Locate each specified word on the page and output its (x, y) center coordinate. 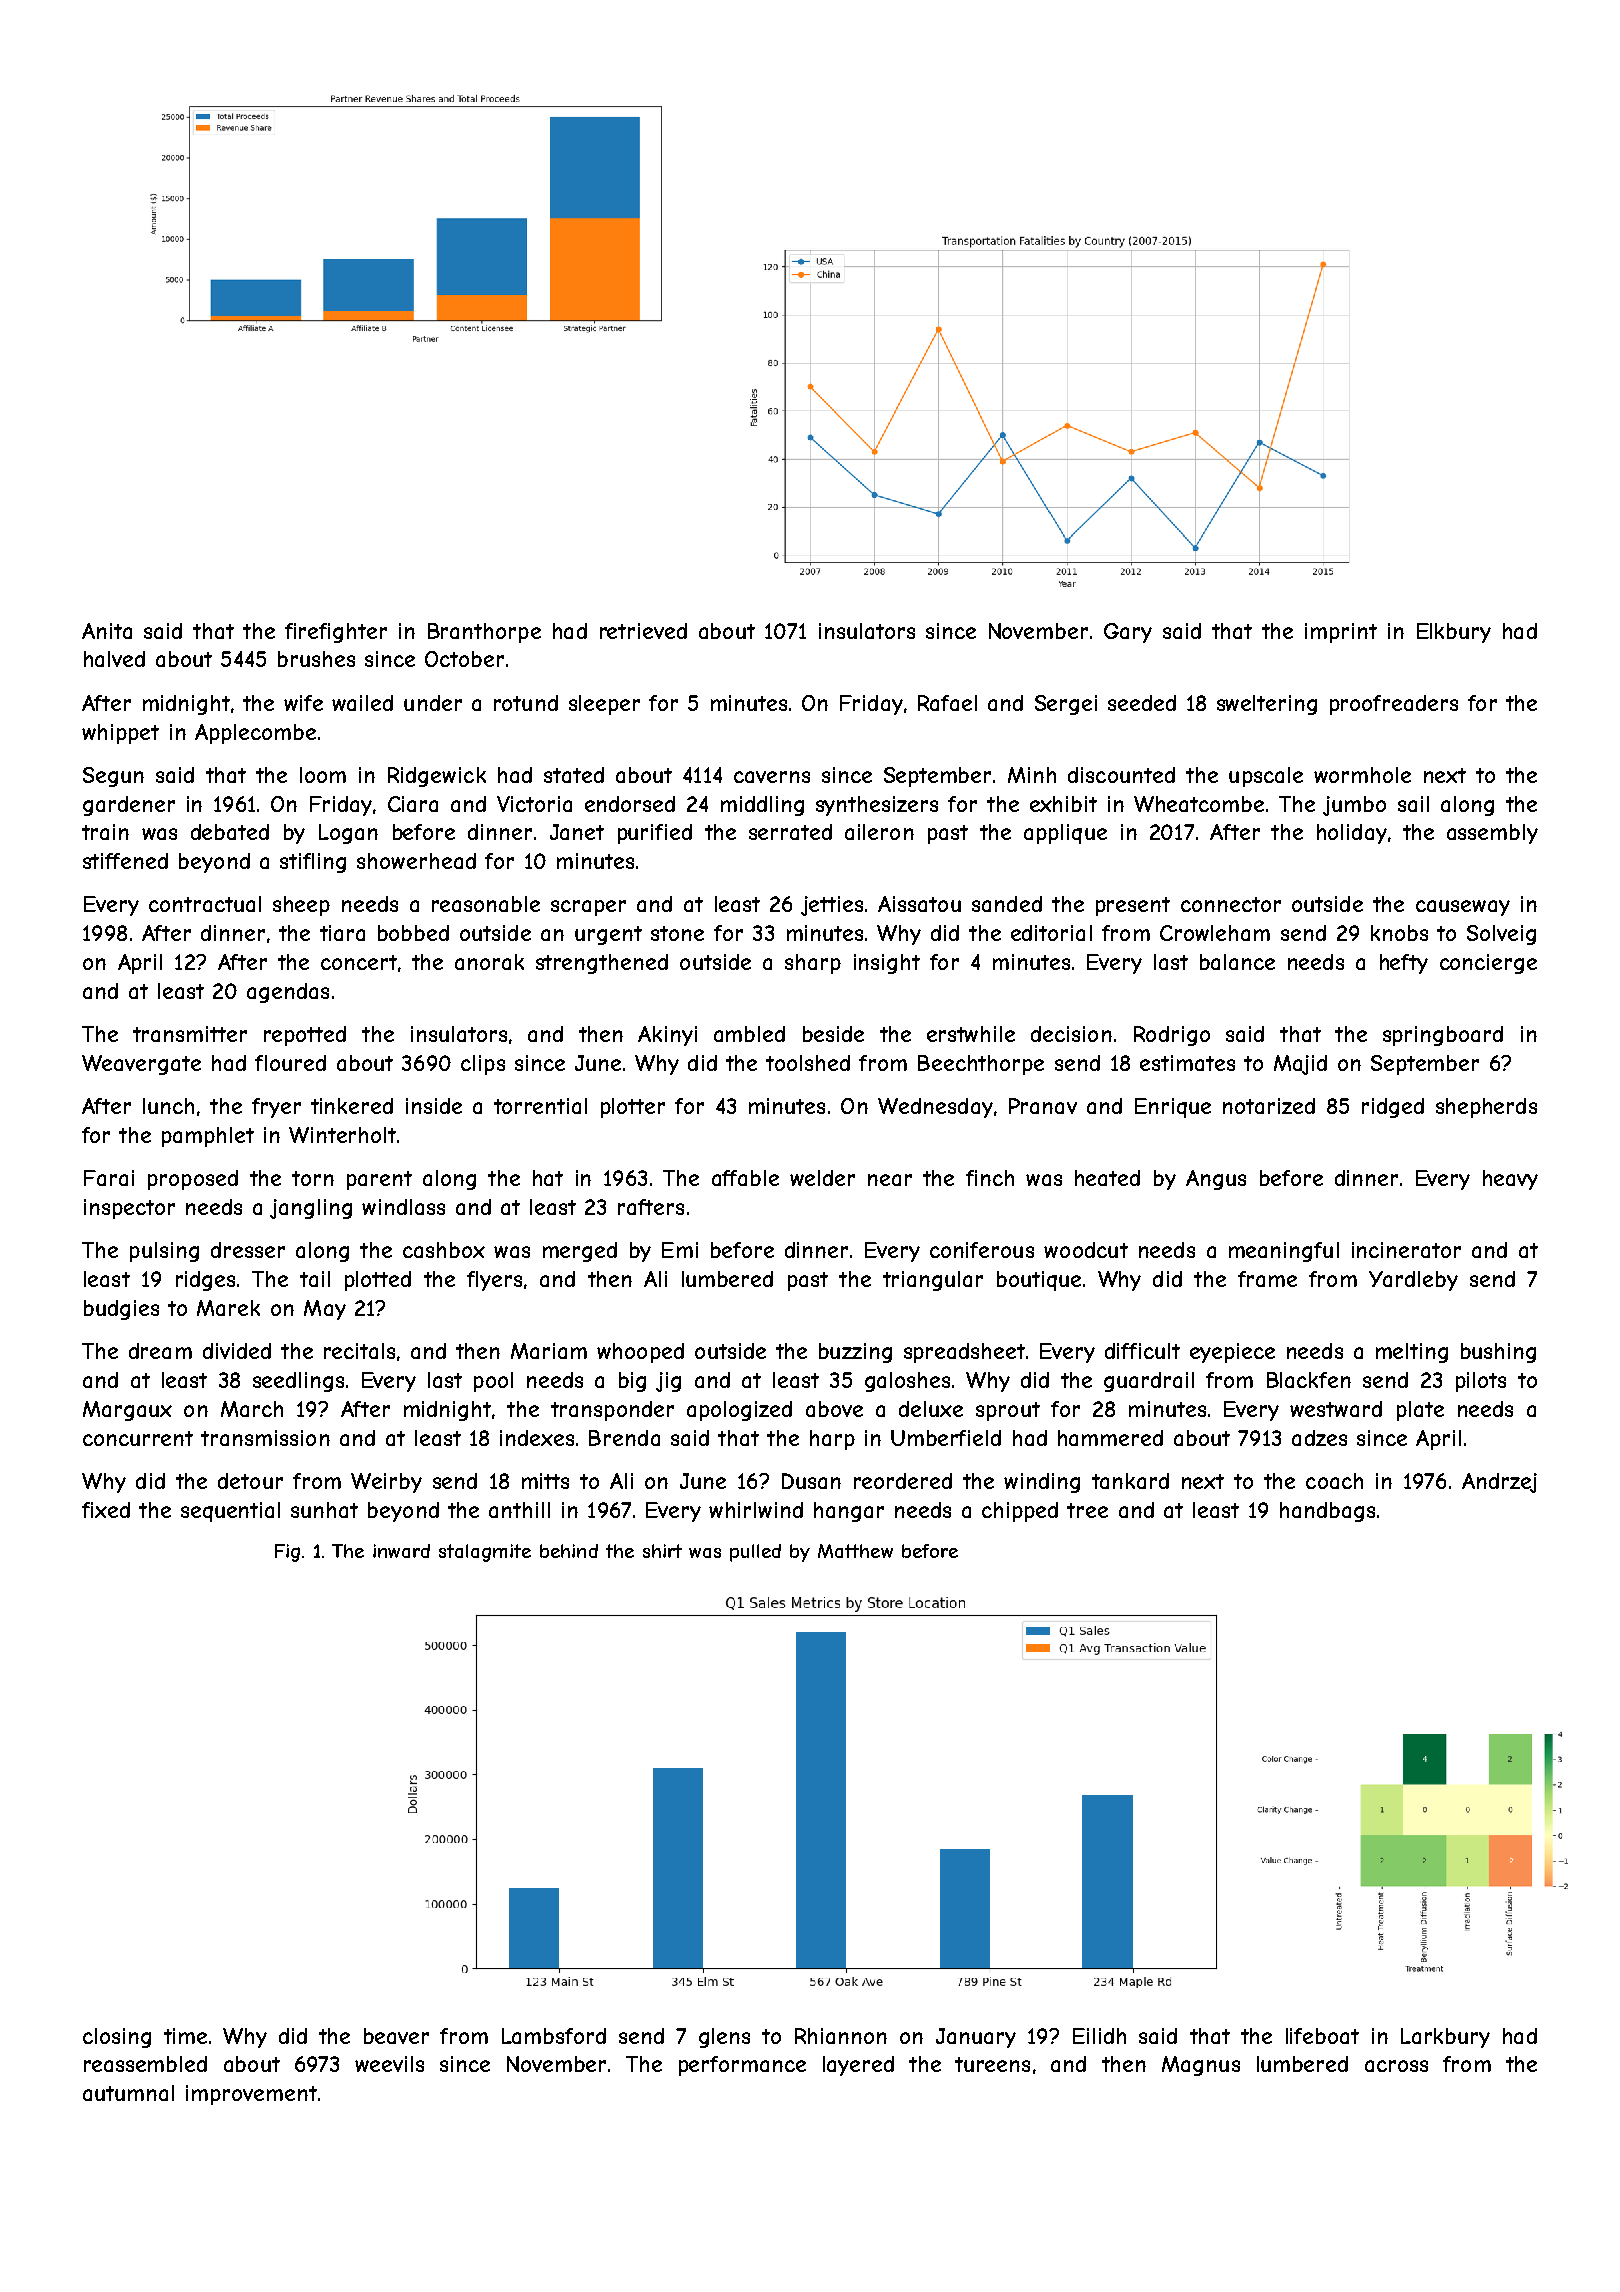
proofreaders (1394, 705)
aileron (879, 832)
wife (303, 703)
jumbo (1354, 806)
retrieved (643, 631)
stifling (313, 863)
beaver (396, 2036)
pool (493, 1382)
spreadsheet (964, 1353)
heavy (1510, 1180)
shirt (662, 1551)
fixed (106, 1510)
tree (1087, 1510)
